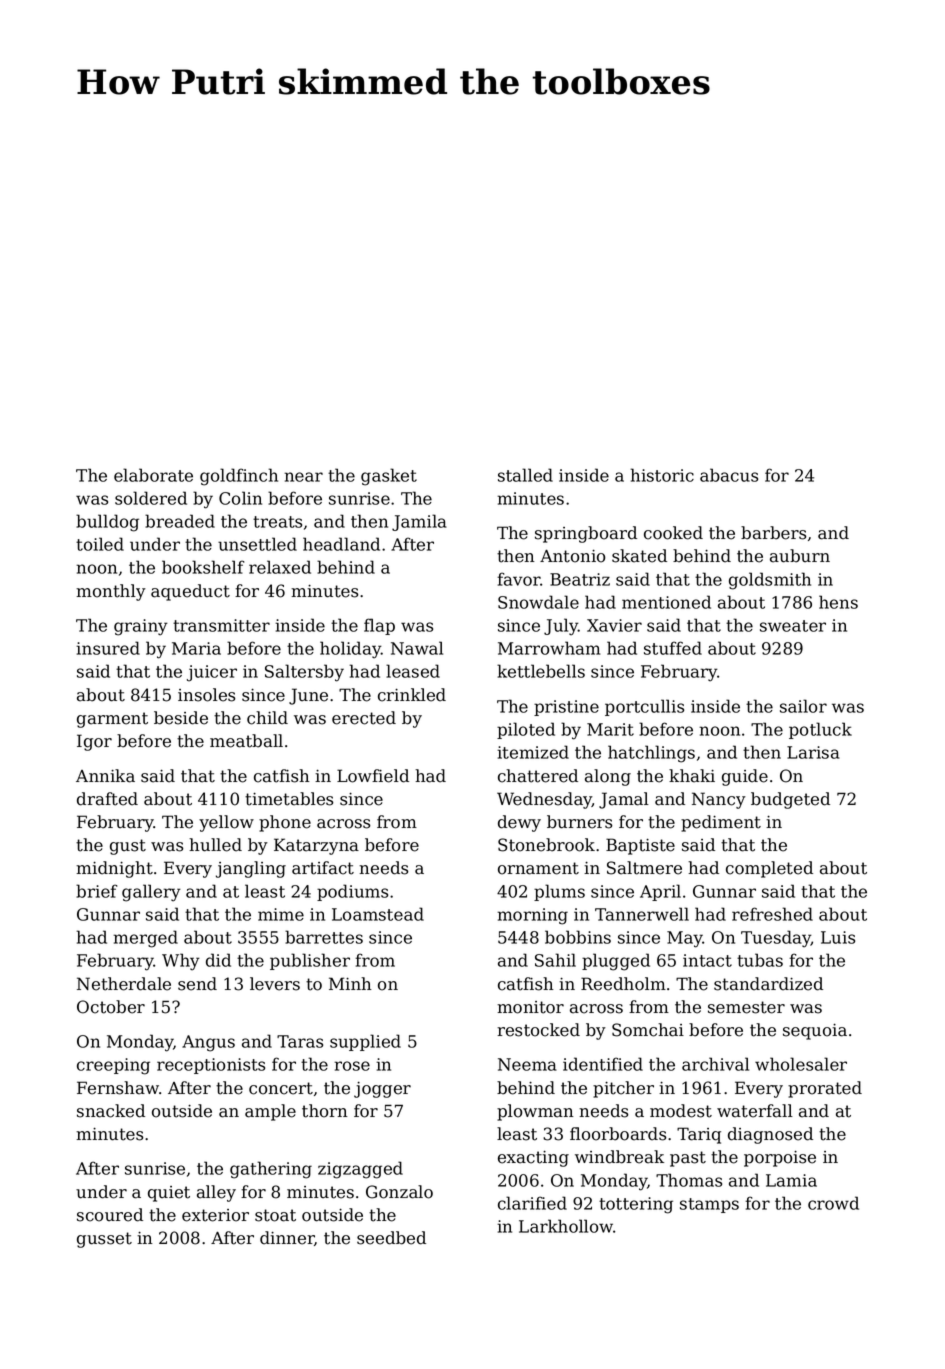 This image has height=1369, width=945. What do you see at coordinates (287, 1238) in the image?
I see `dinner` at bounding box center [287, 1238].
